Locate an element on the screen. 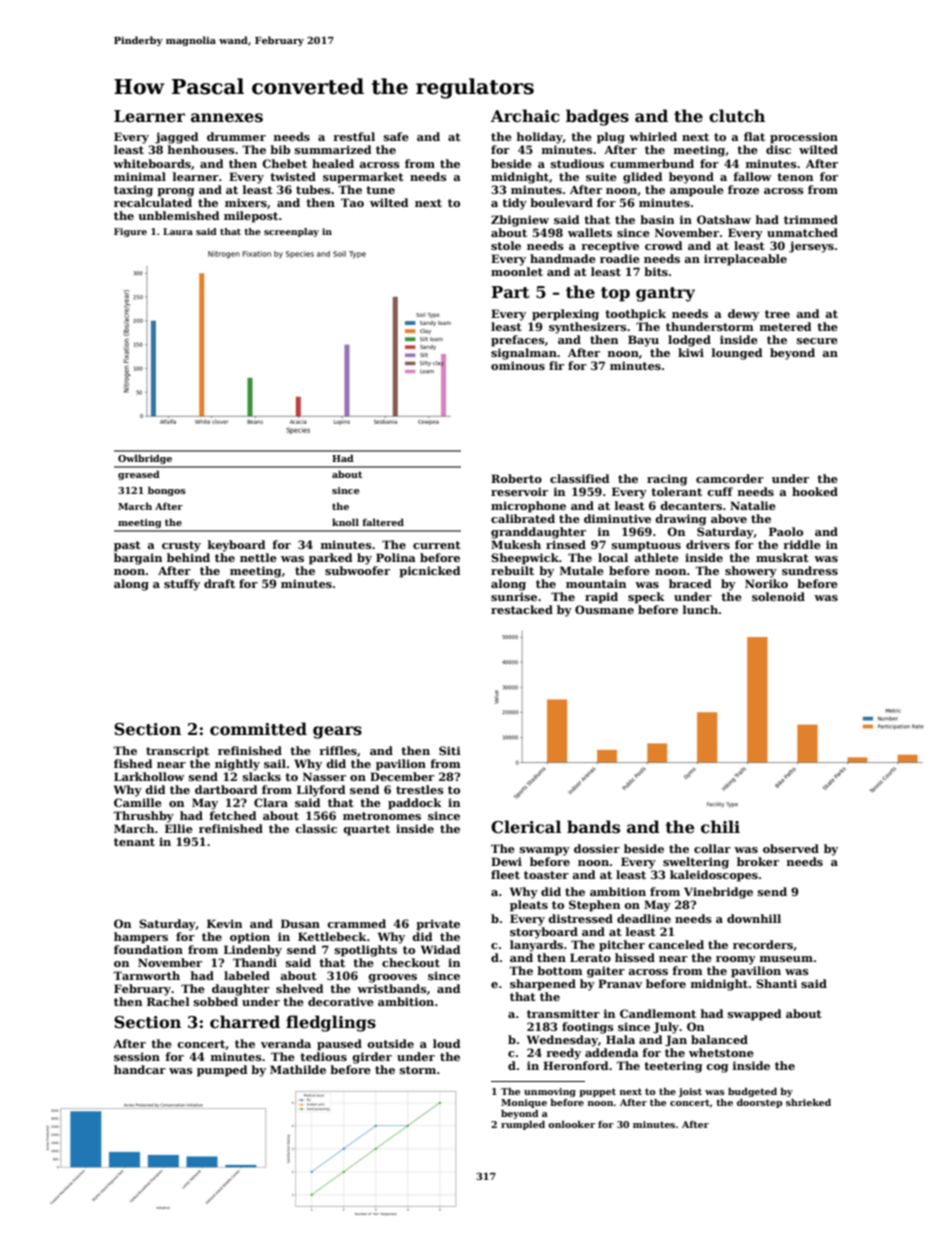 This screenshot has width=952, height=1233. restacked is located at coordinates (522, 609).
